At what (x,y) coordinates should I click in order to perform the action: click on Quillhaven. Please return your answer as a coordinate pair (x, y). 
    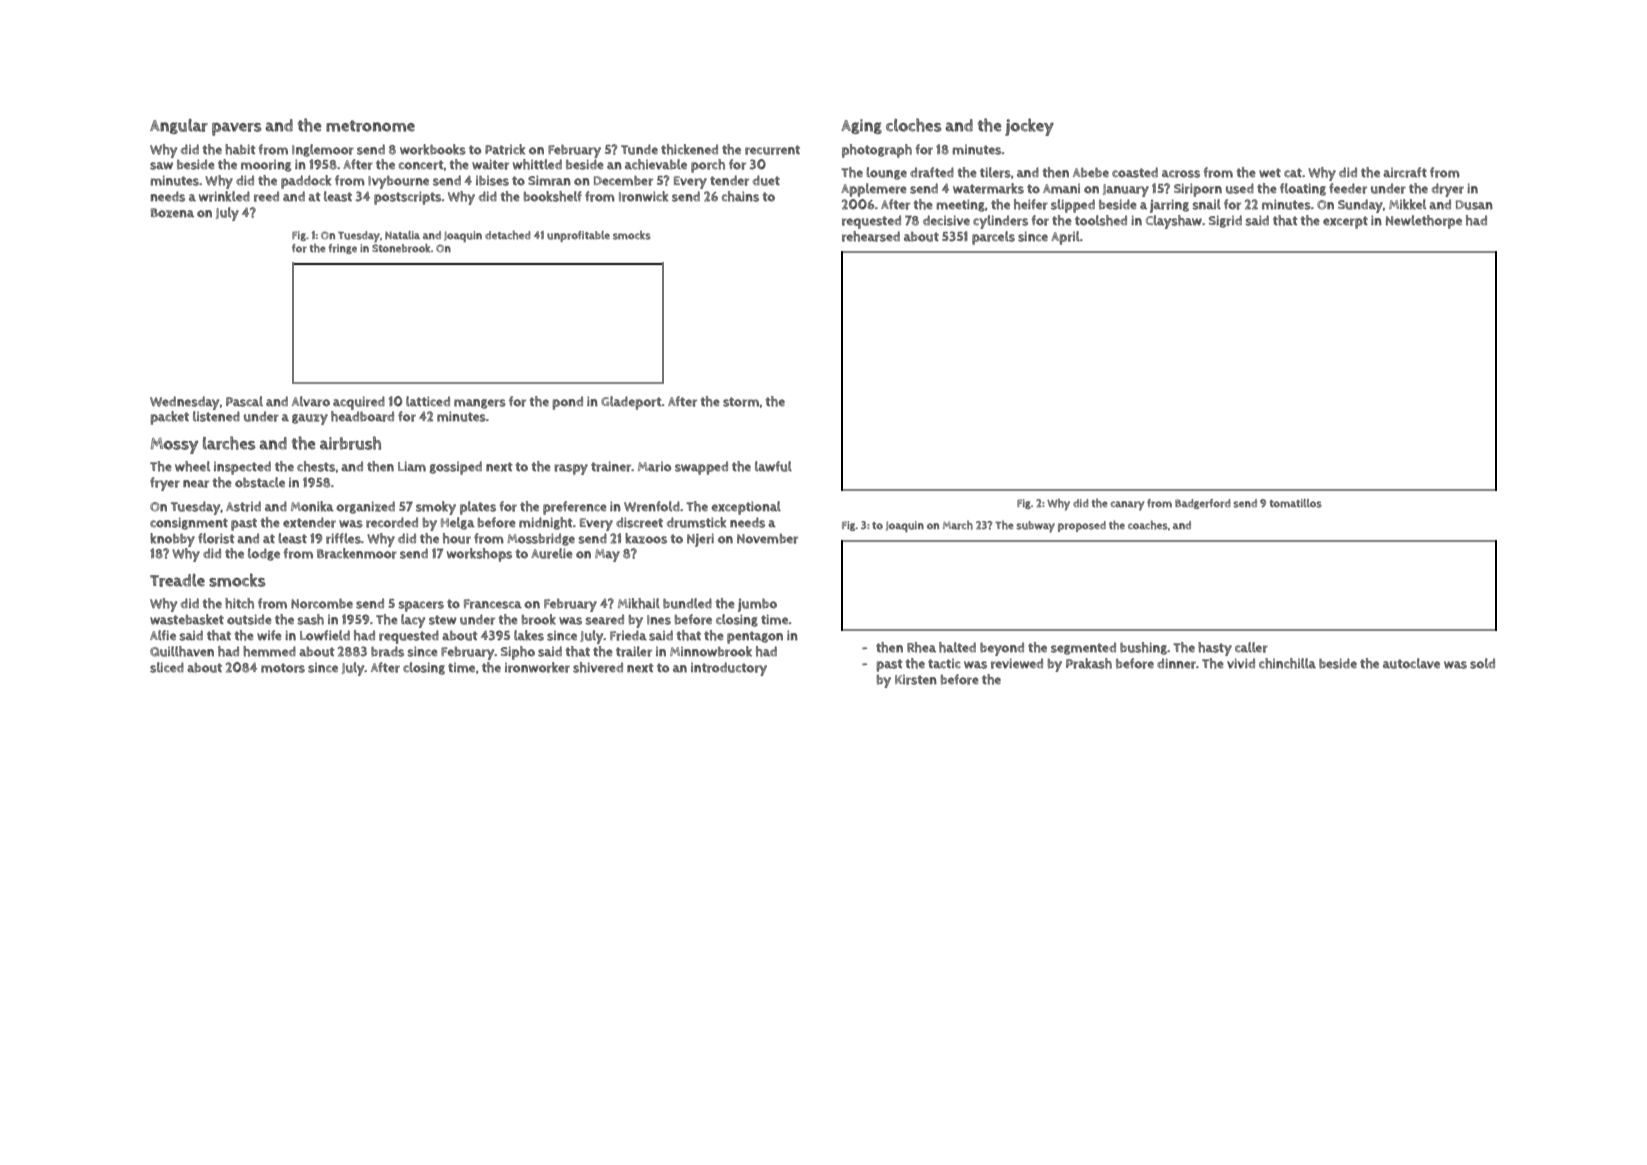
    Looking at the image, I should click on (182, 651).
